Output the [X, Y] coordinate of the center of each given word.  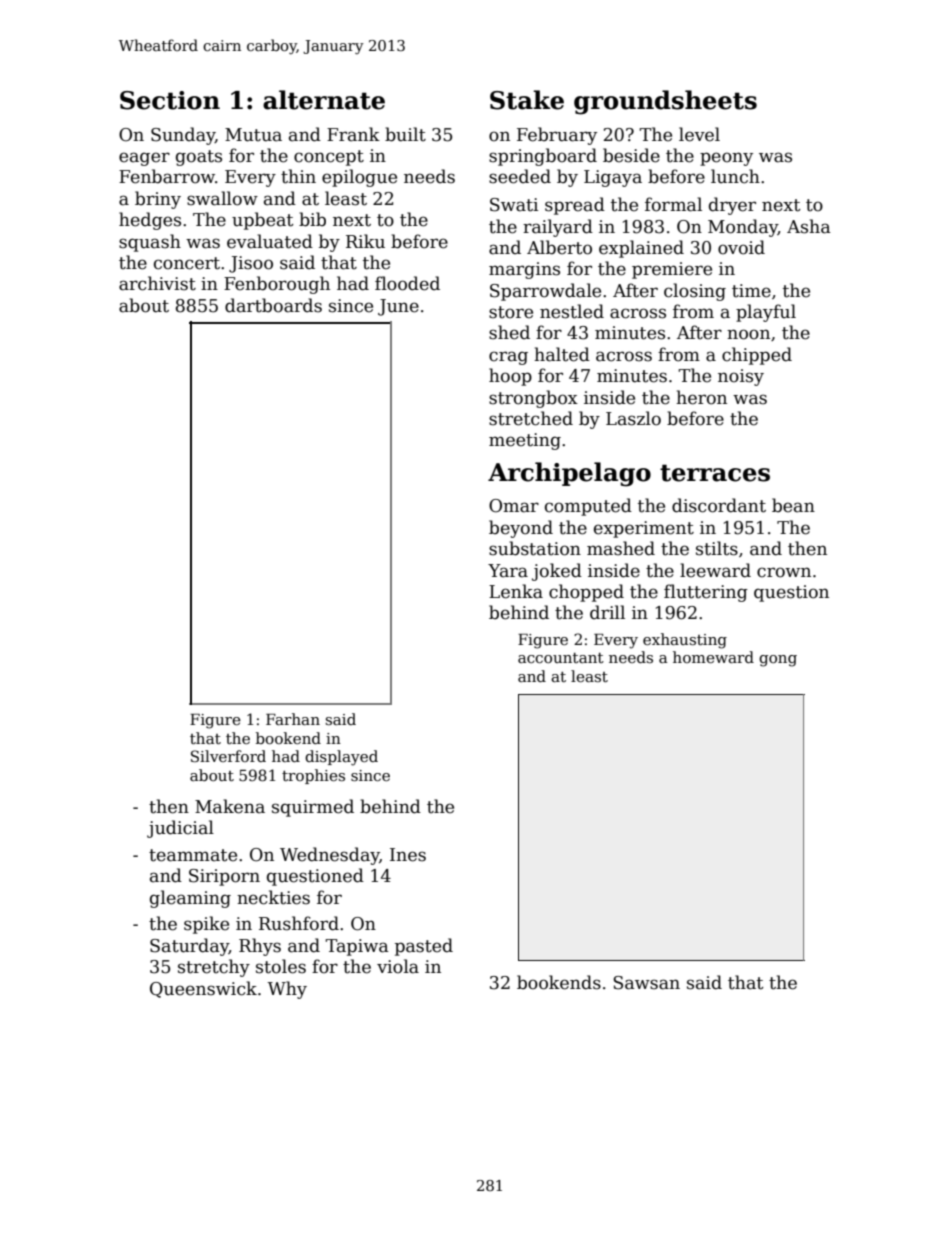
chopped [586, 593]
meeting [525, 441]
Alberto [559, 247]
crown [784, 572]
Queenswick [203, 989]
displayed [341, 758]
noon [748, 334]
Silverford [228, 756]
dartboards [273, 305]
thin [298, 176]
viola [398, 966]
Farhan [293, 719]
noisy [741, 377]
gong [778, 661]
